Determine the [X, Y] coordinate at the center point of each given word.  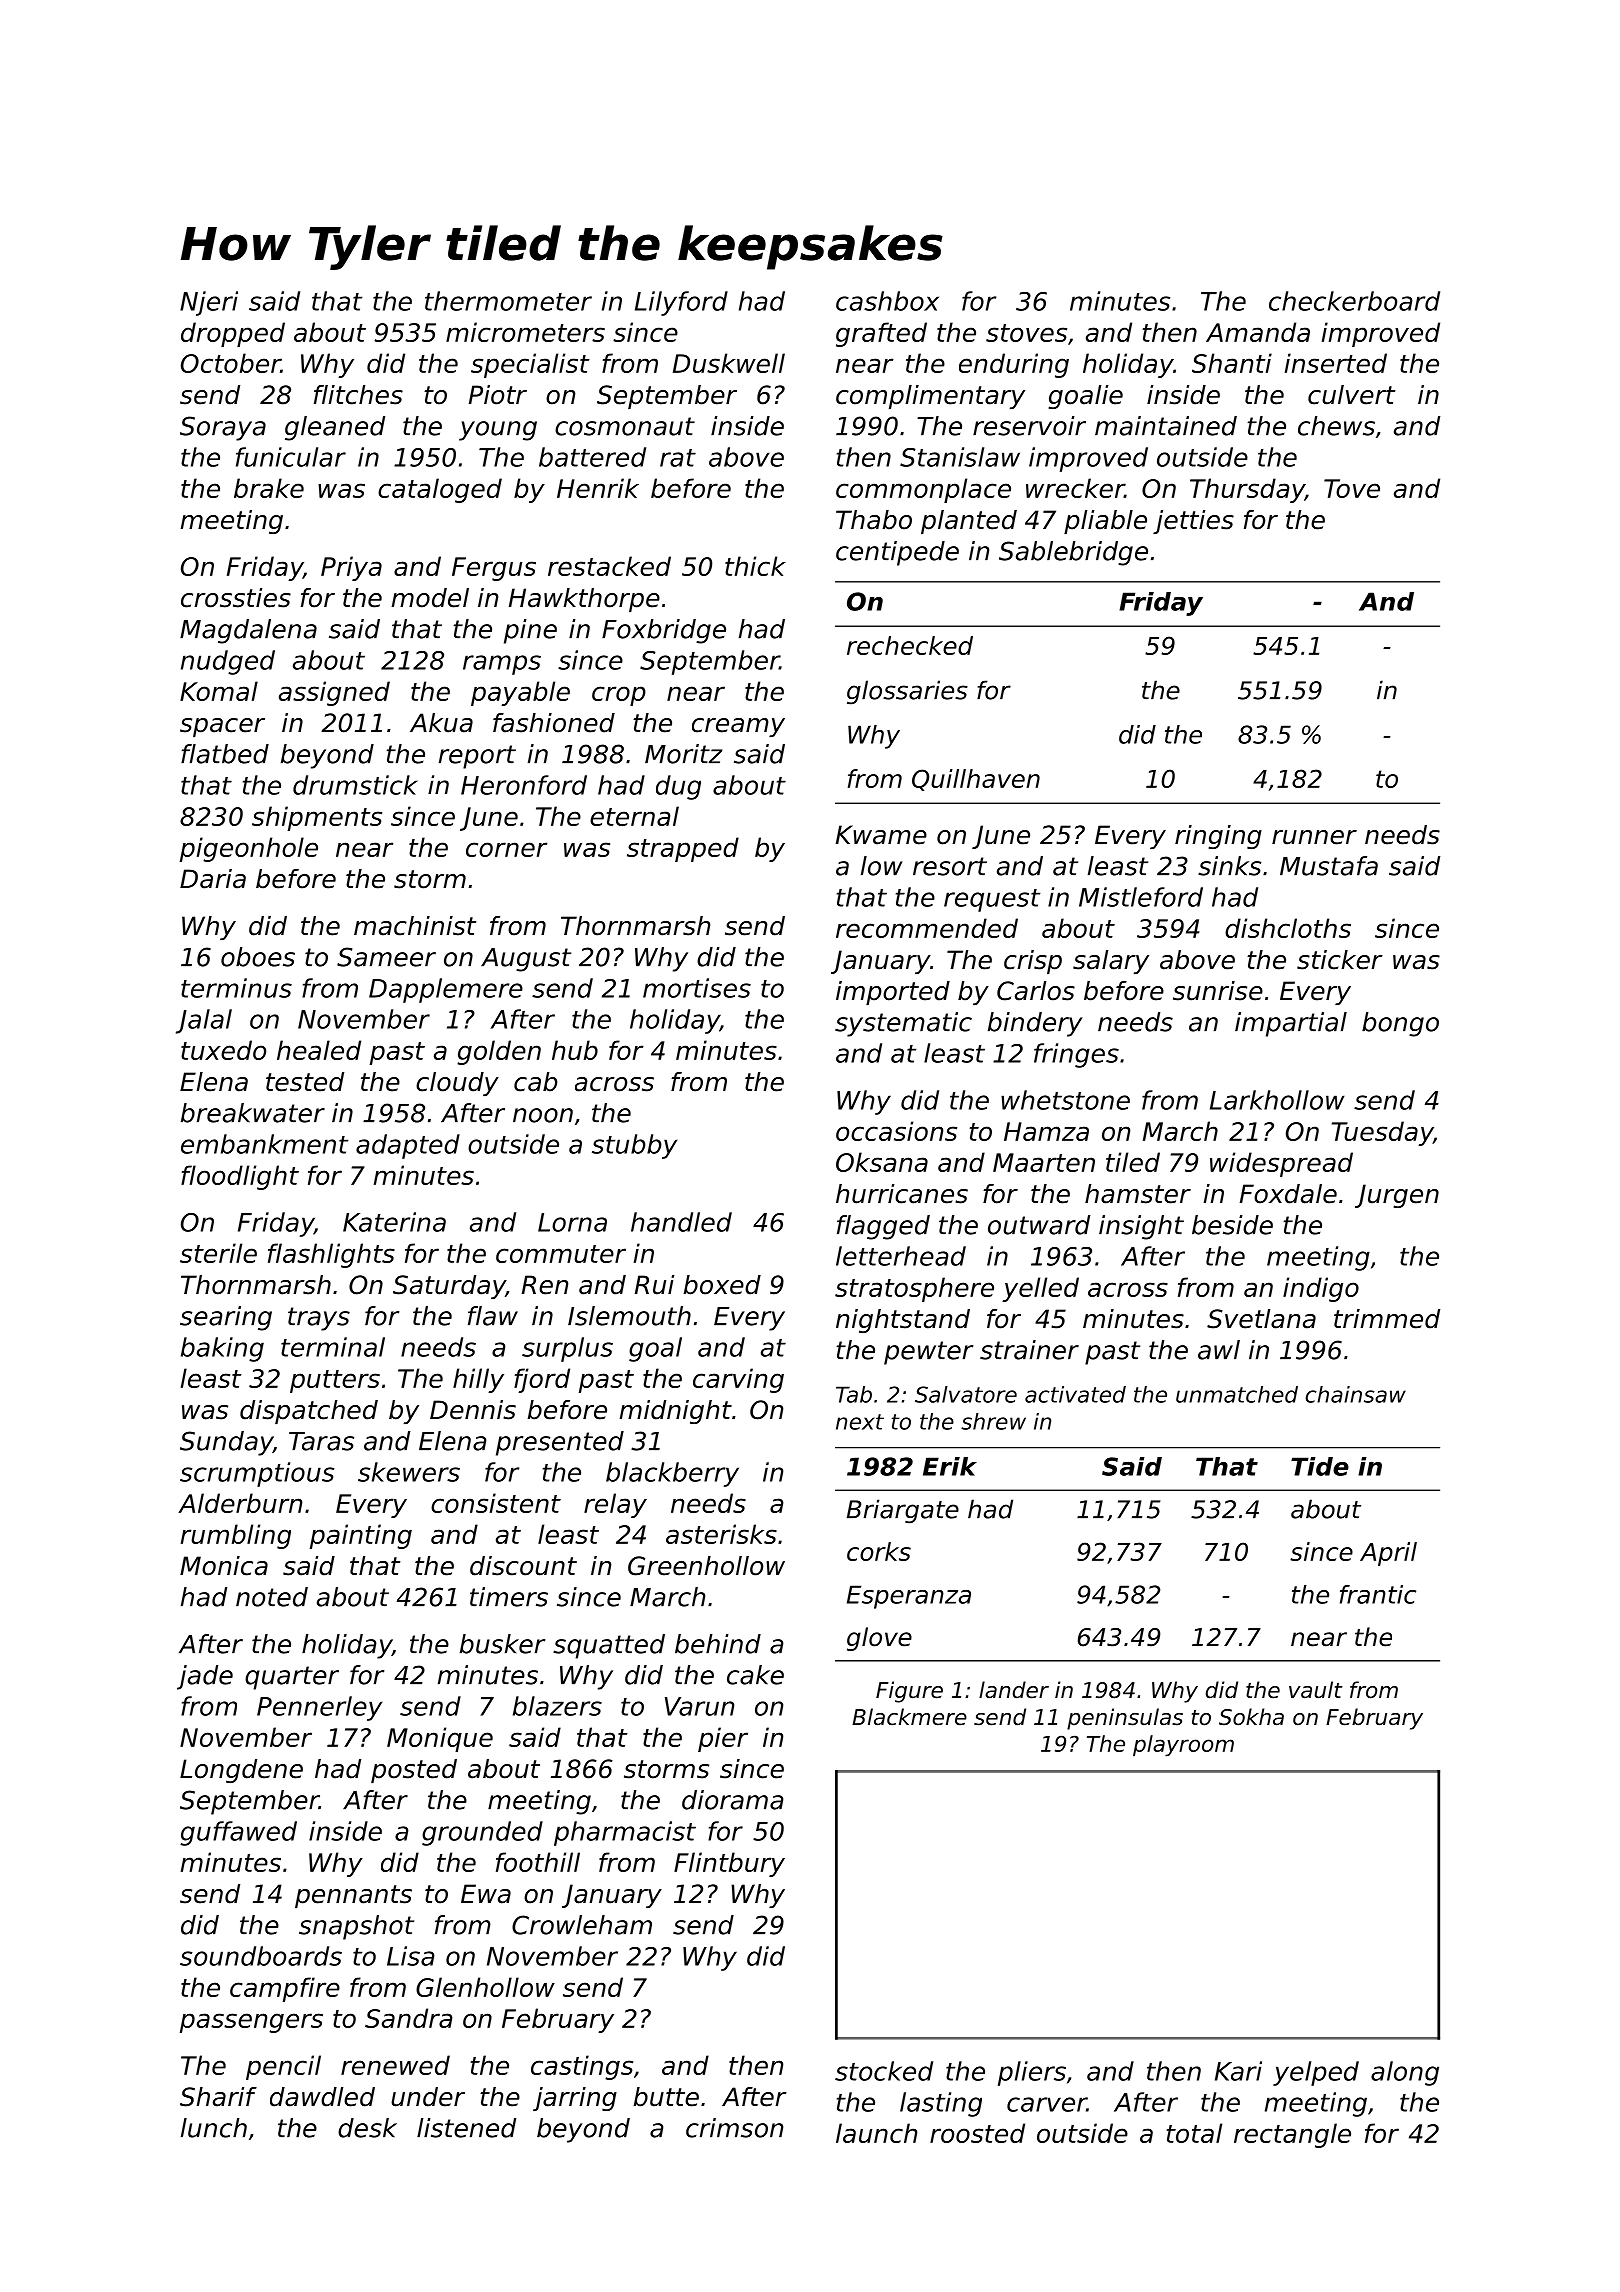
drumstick [355, 785]
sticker [1340, 960]
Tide [1320, 1466]
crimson [734, 2128]
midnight [675, 1412]
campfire [285, 1989]
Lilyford [681, 303]
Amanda [1258, 332]
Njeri [209, 303]
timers [509, 1597]
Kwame [881, 835]
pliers [1032, 2073]
